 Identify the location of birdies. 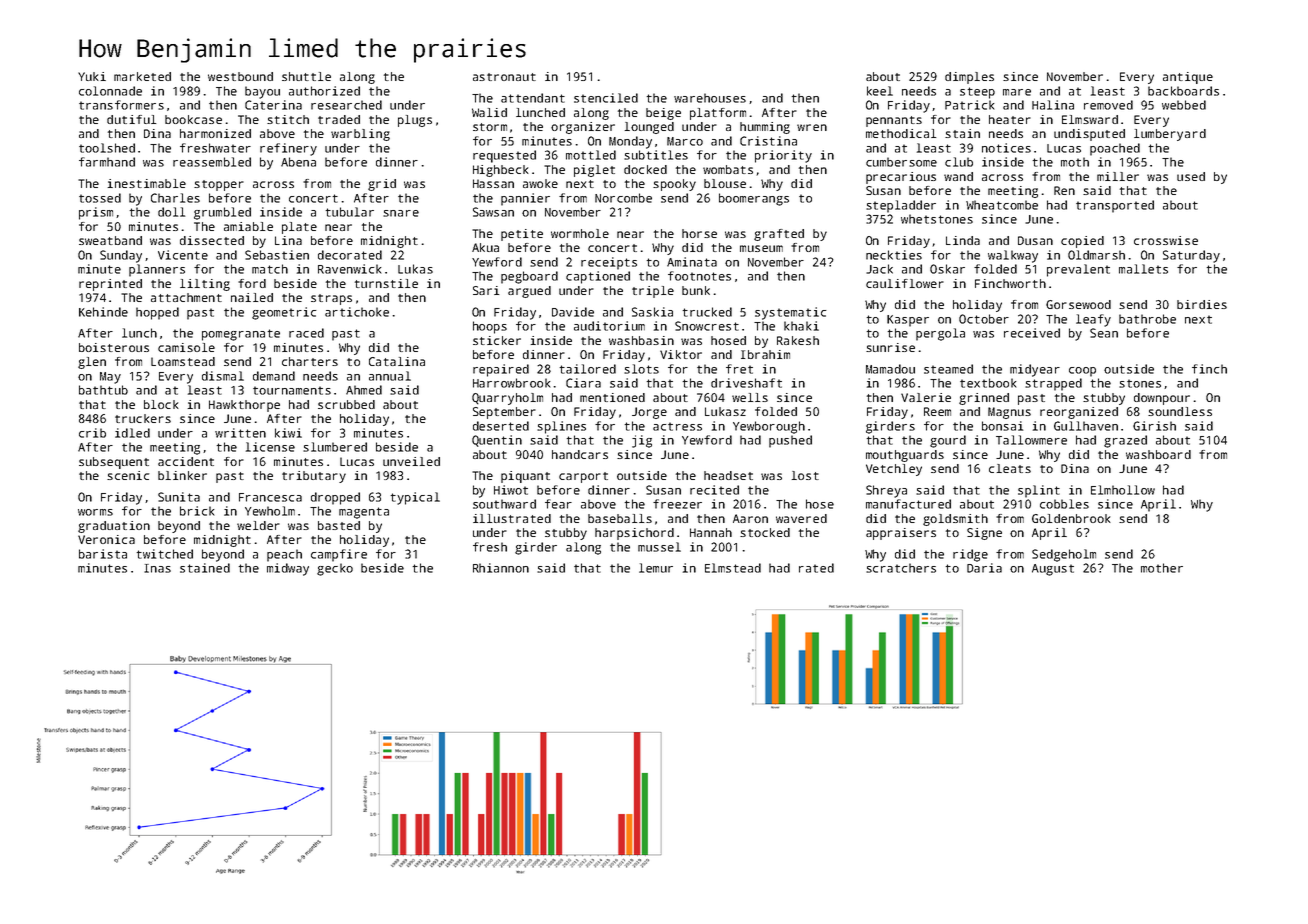
(1202, 304).
